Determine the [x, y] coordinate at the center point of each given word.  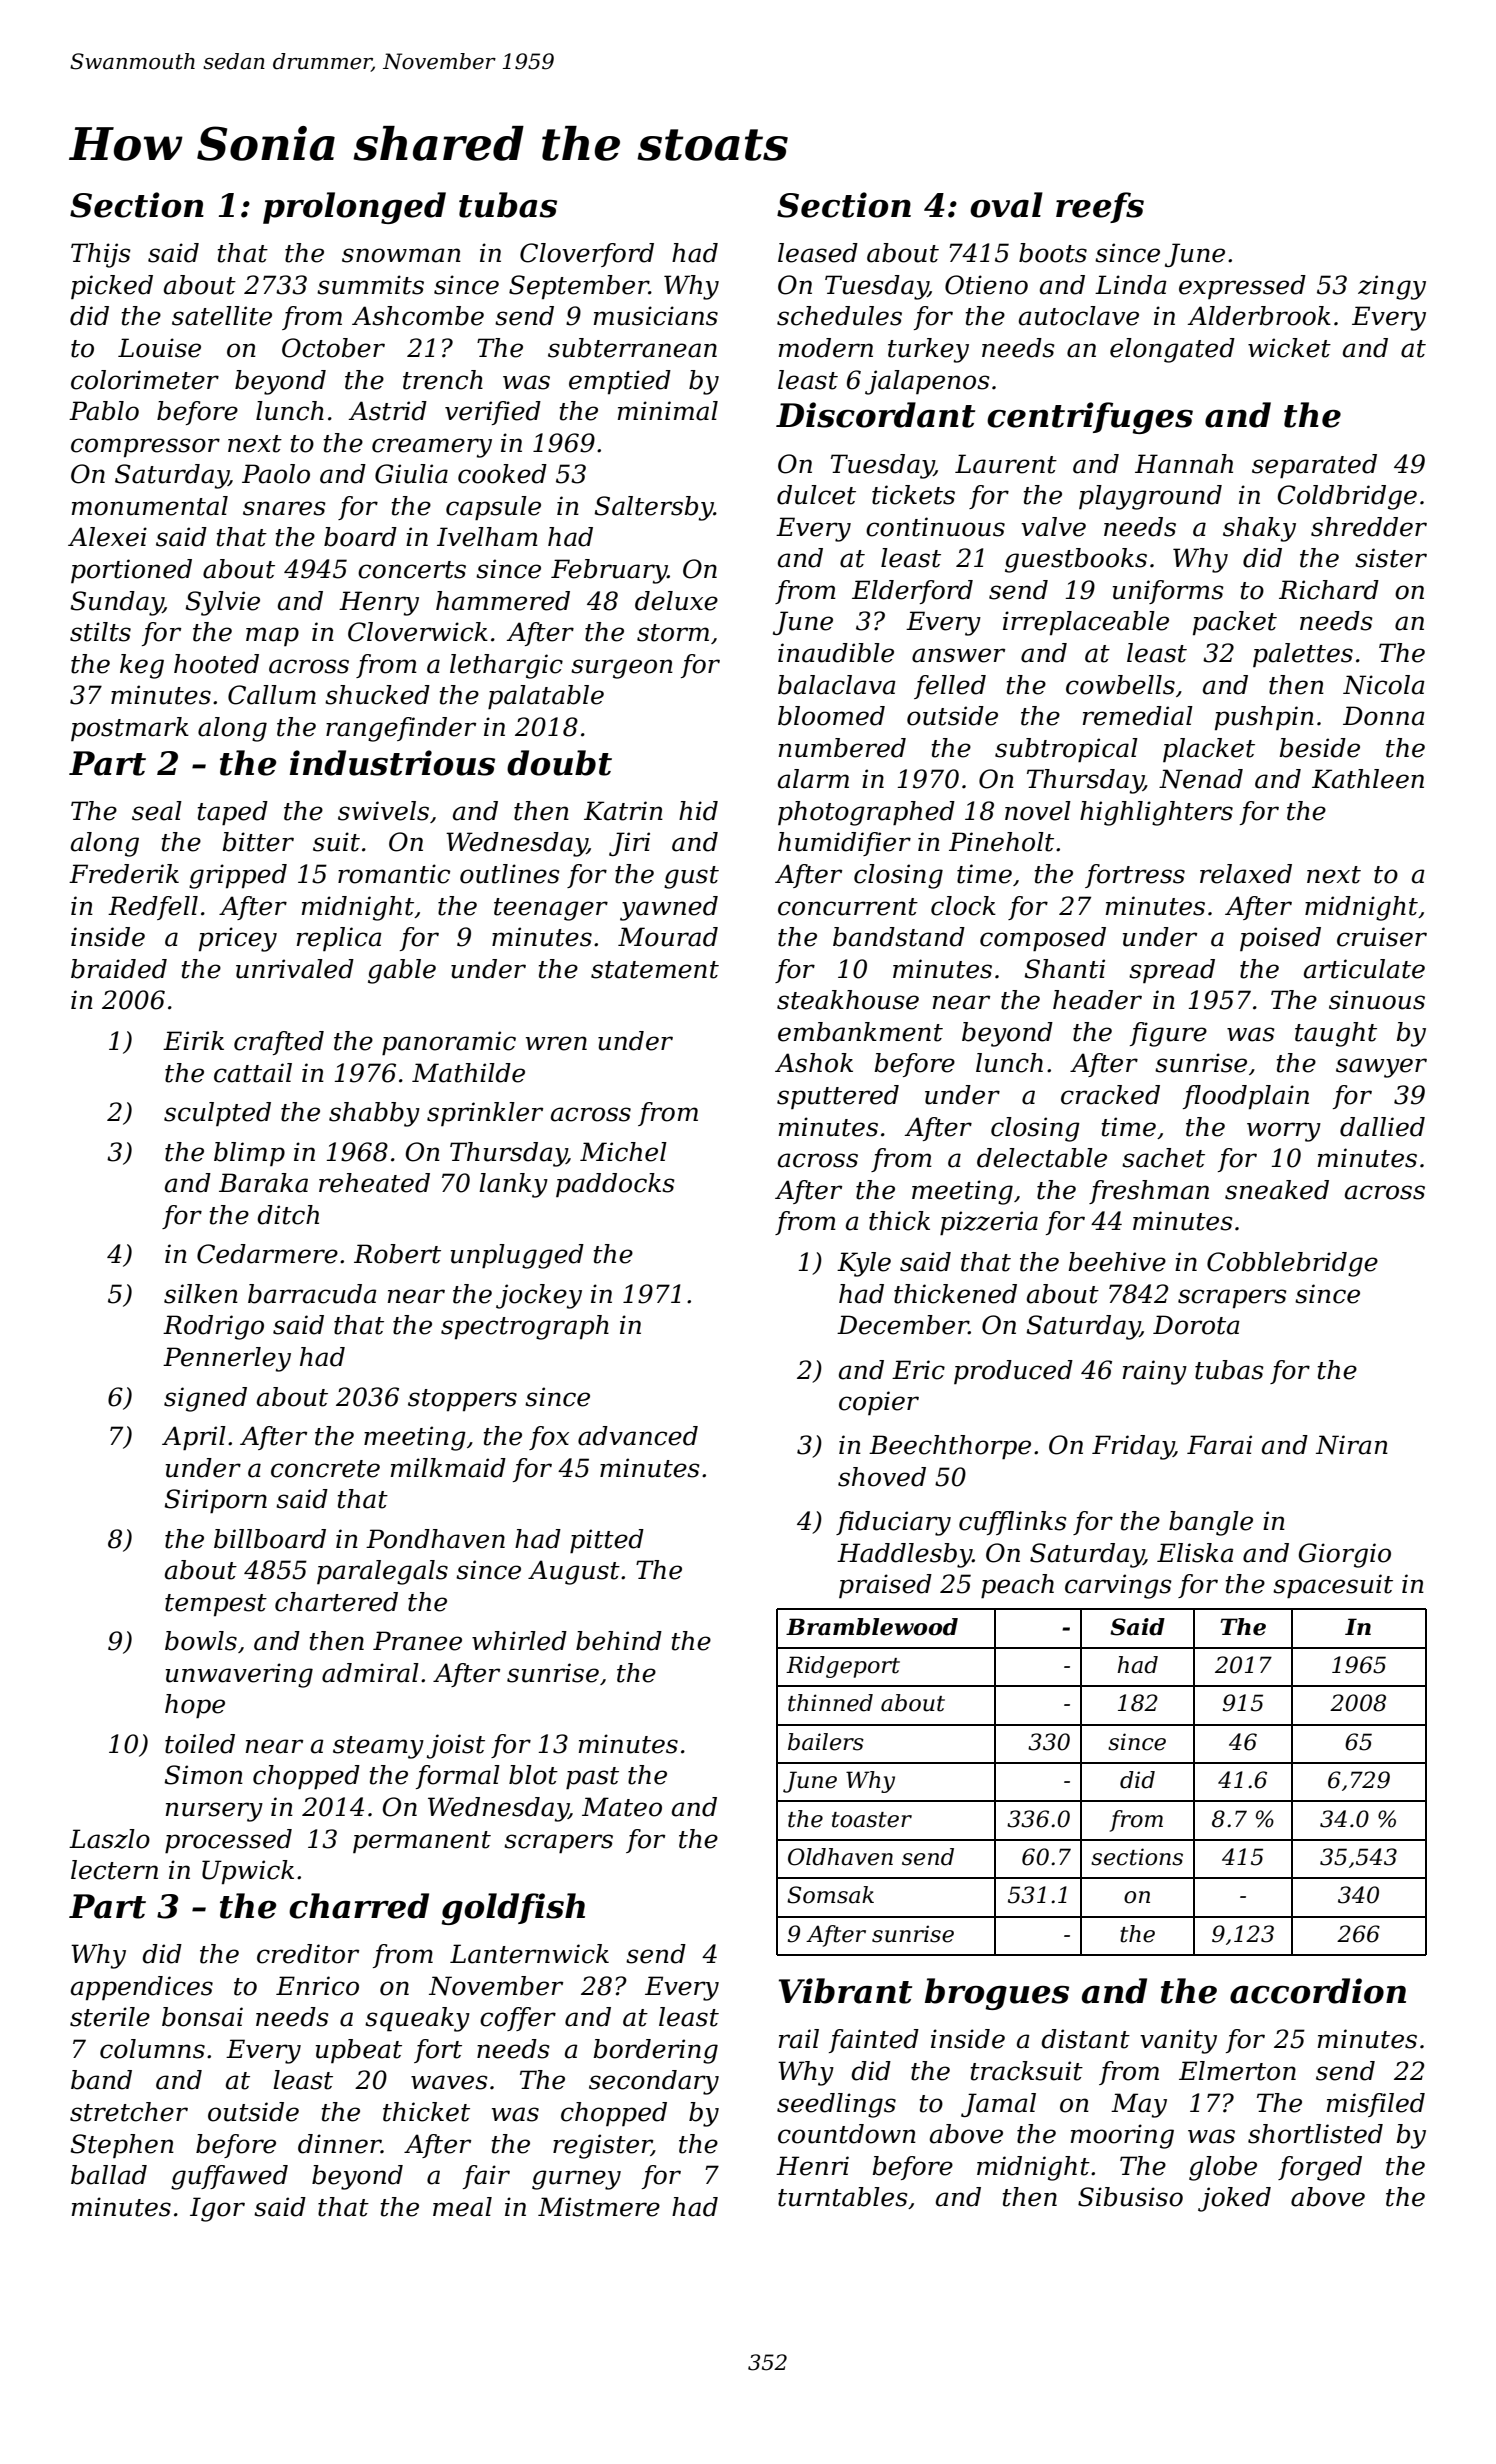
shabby [374, 1114]
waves [449, 2082]
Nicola [1384, 685]
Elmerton [1237, 2071]
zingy [1392, 287]
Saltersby [654, 508]
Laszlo [109, 1839]
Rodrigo [213, 1327]
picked [112, 287]
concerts [412, 570]
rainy [1155, 1372]
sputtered [838, 1097]
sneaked [1277, 1190]
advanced [638, 1436]
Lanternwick [529, 1954]
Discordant [875, 415]
